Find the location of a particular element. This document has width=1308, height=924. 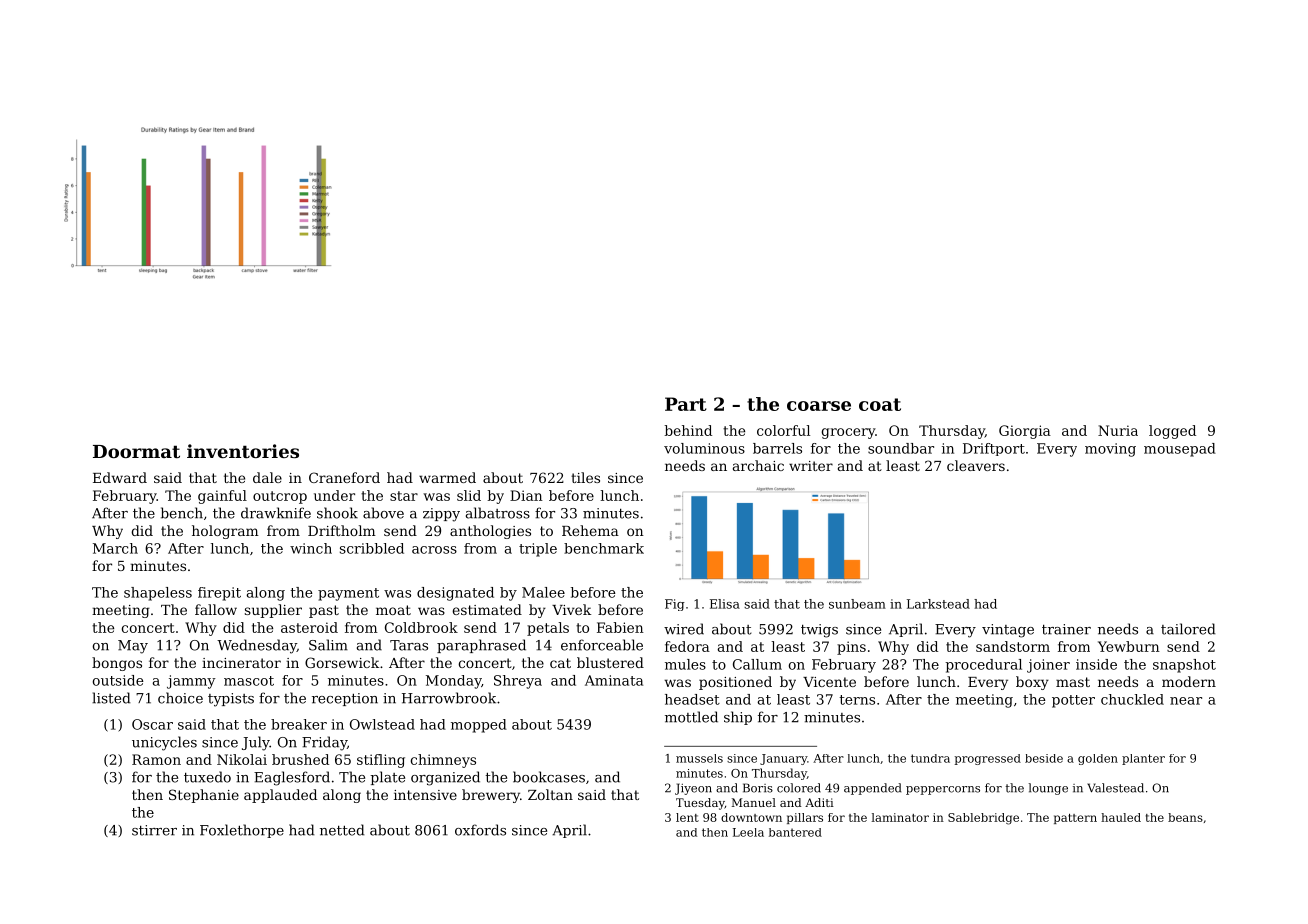

Part is located at coordinates (686, 404).
